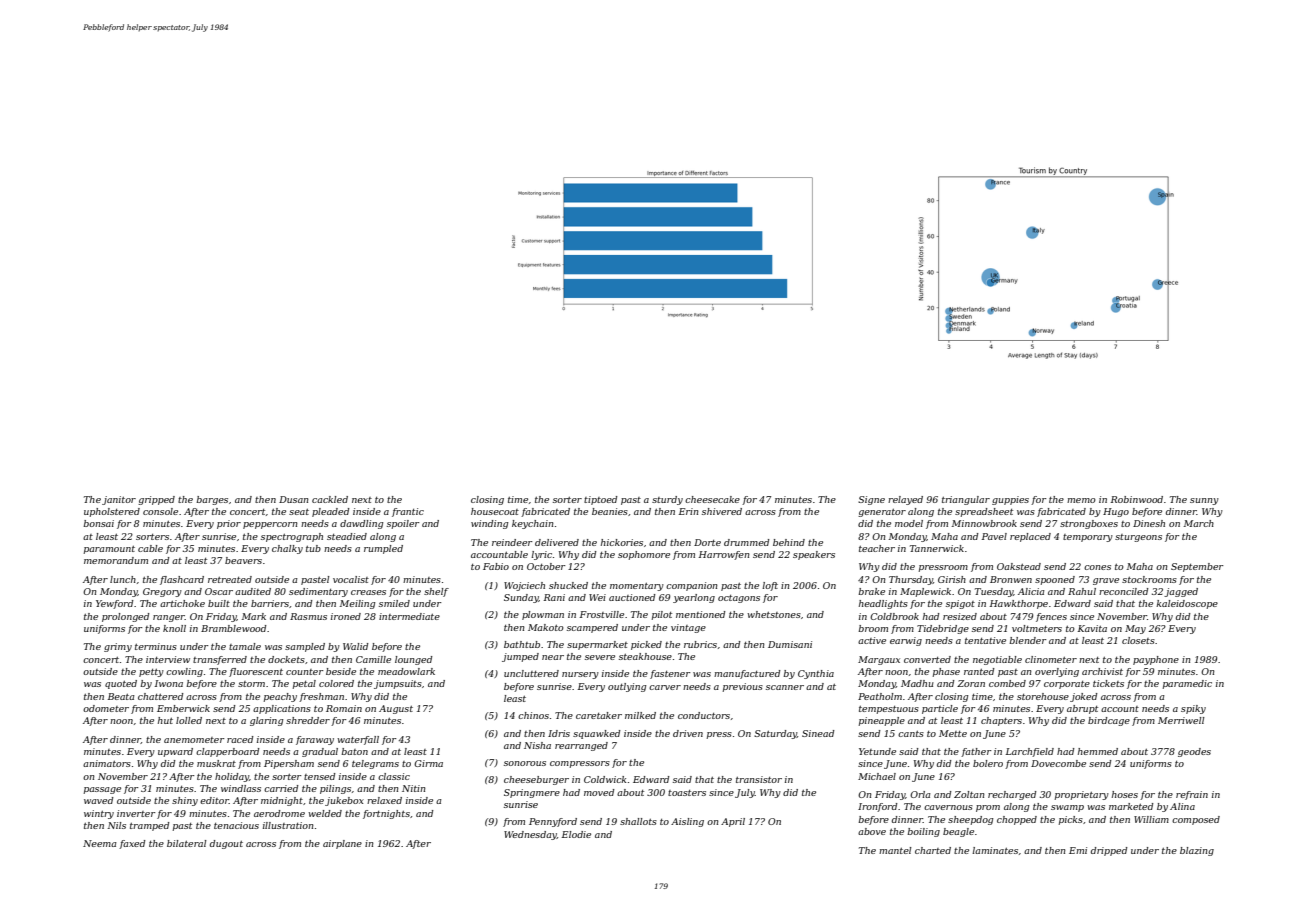 The width and height of the screenshot is (1308, 924). I want to click on prior, so click(229, 524).
